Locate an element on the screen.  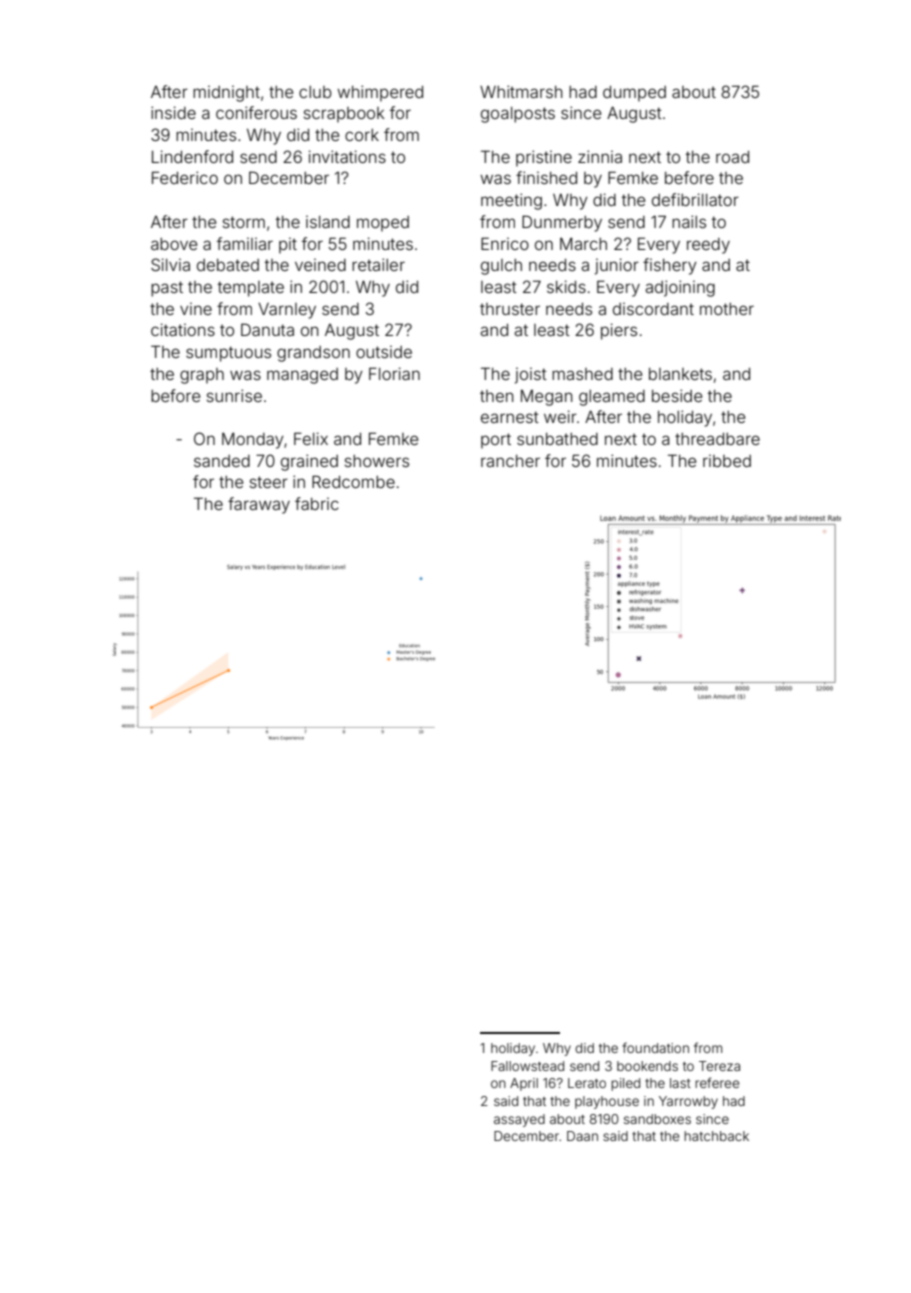
faraway is located at coordinates (259, 505).
